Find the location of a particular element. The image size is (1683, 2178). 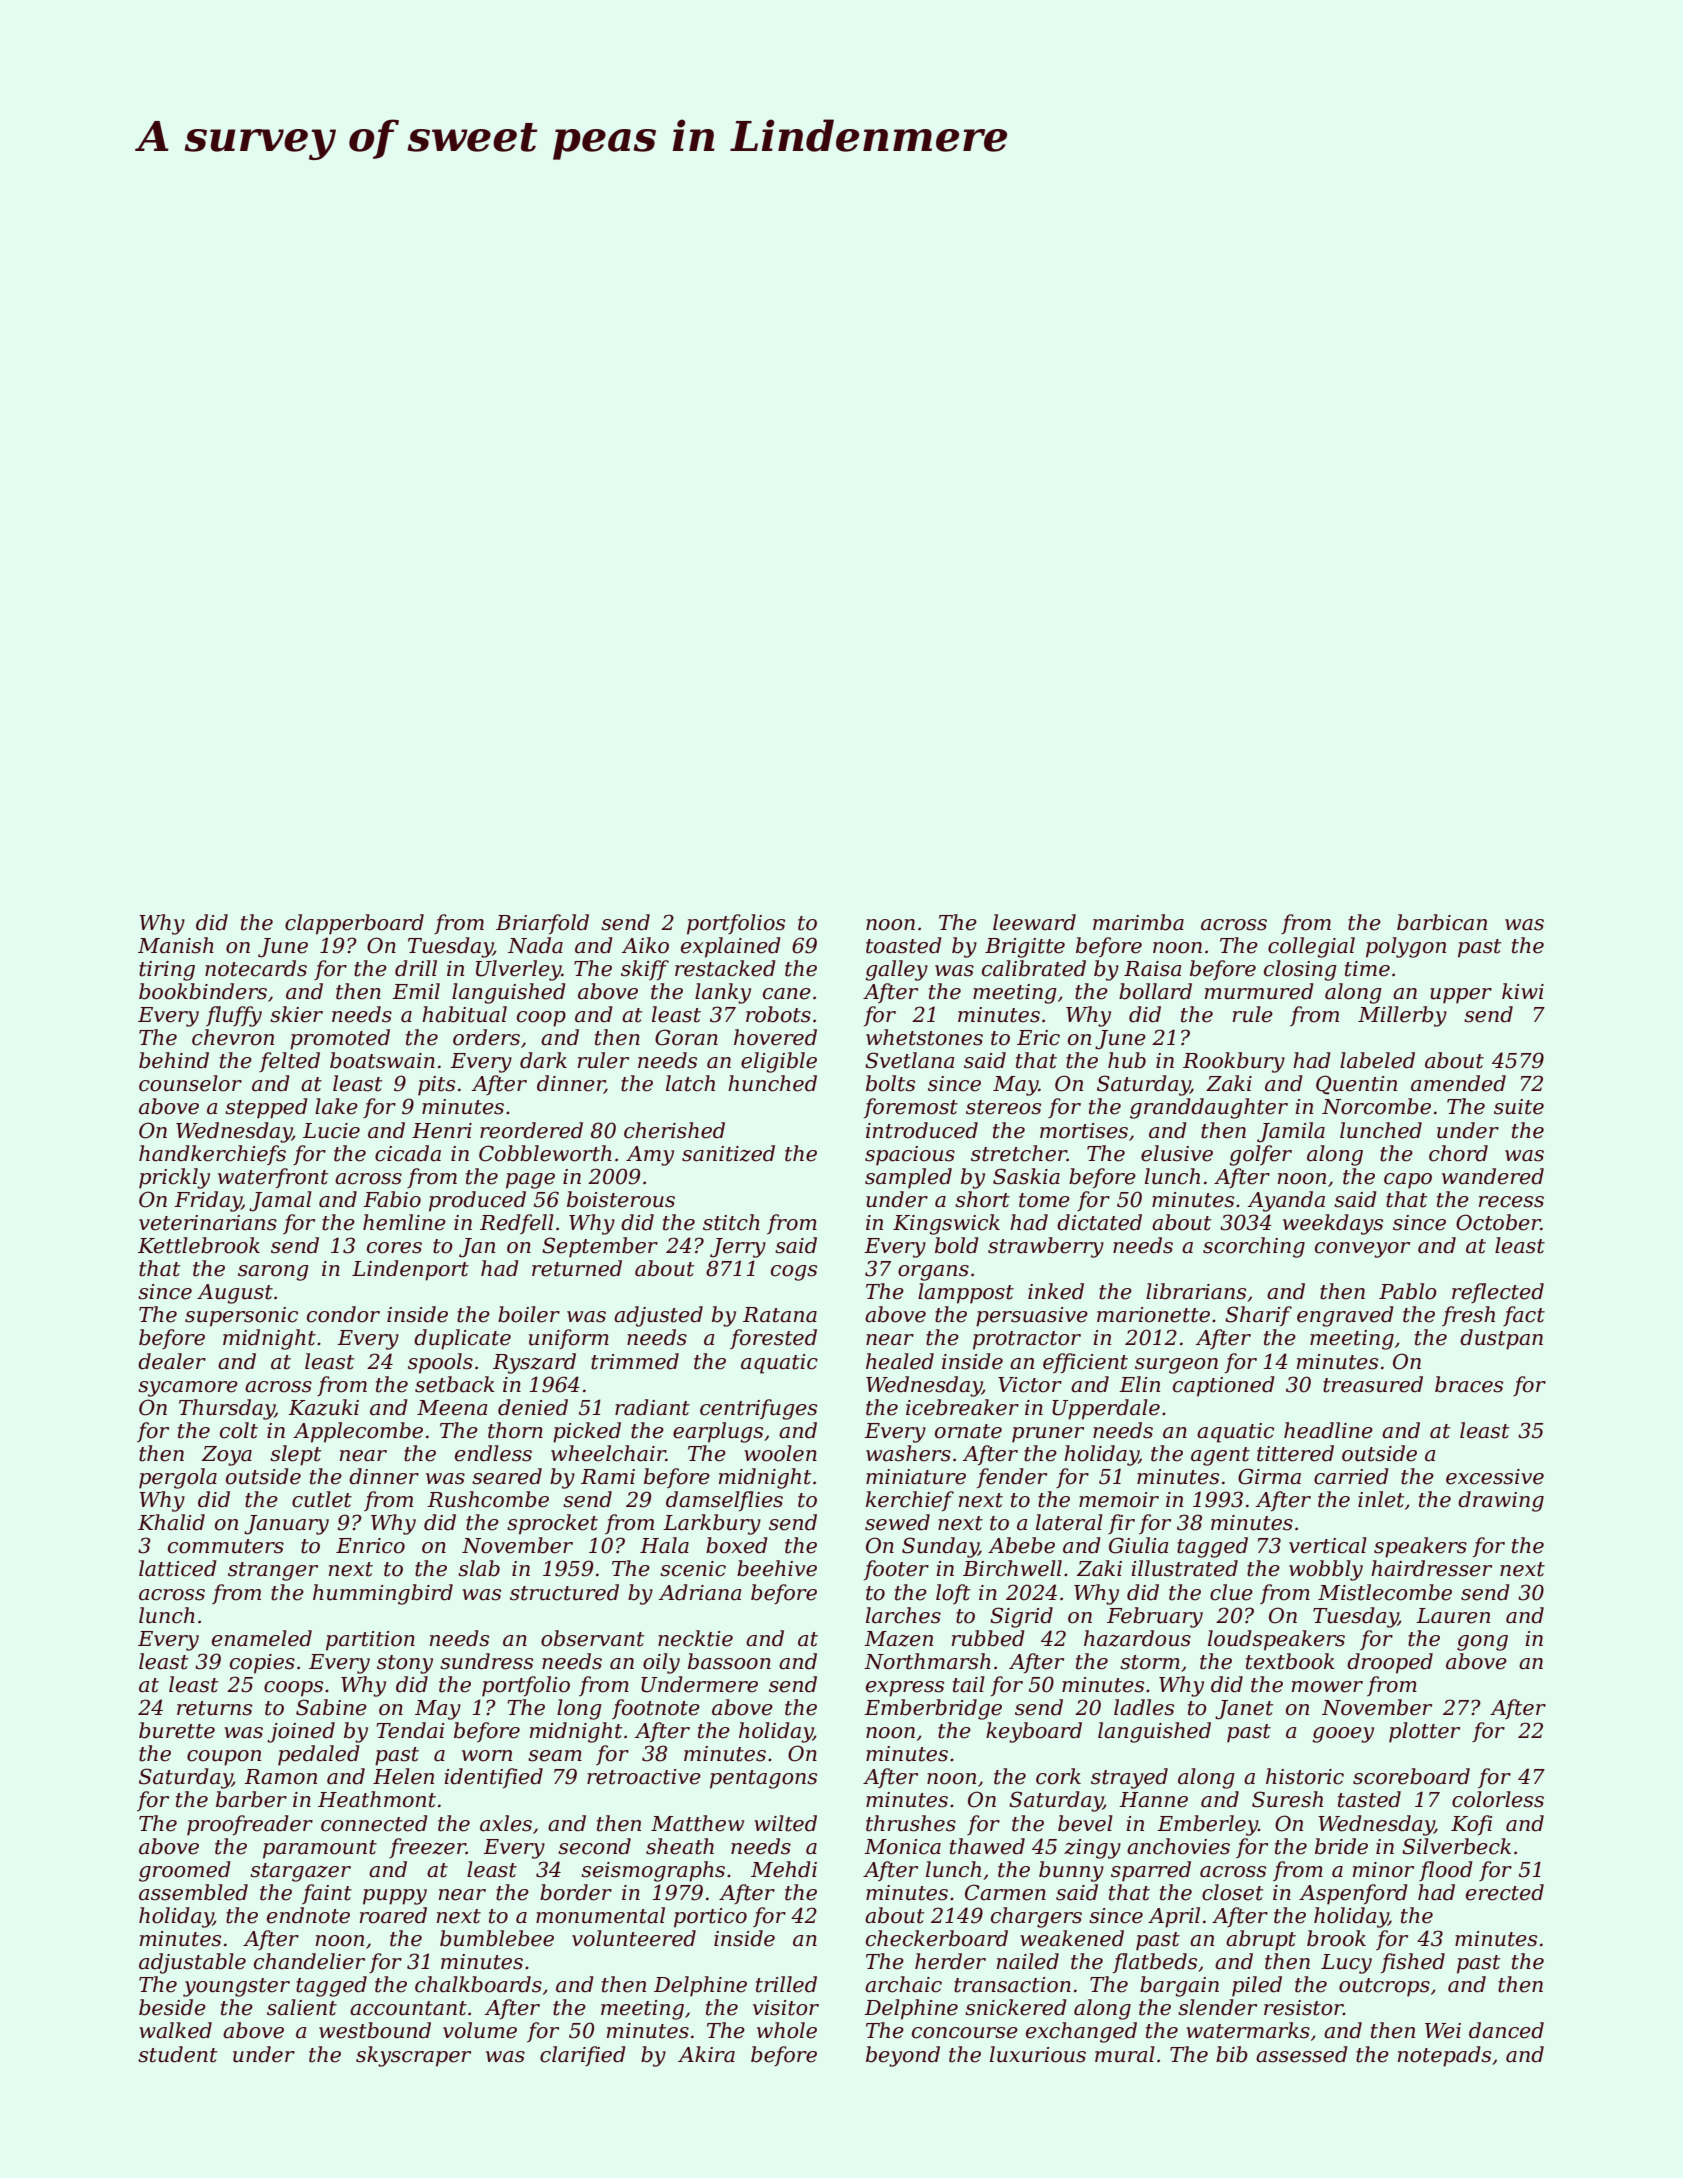

freezer is located at coordinates (427, 1848).
